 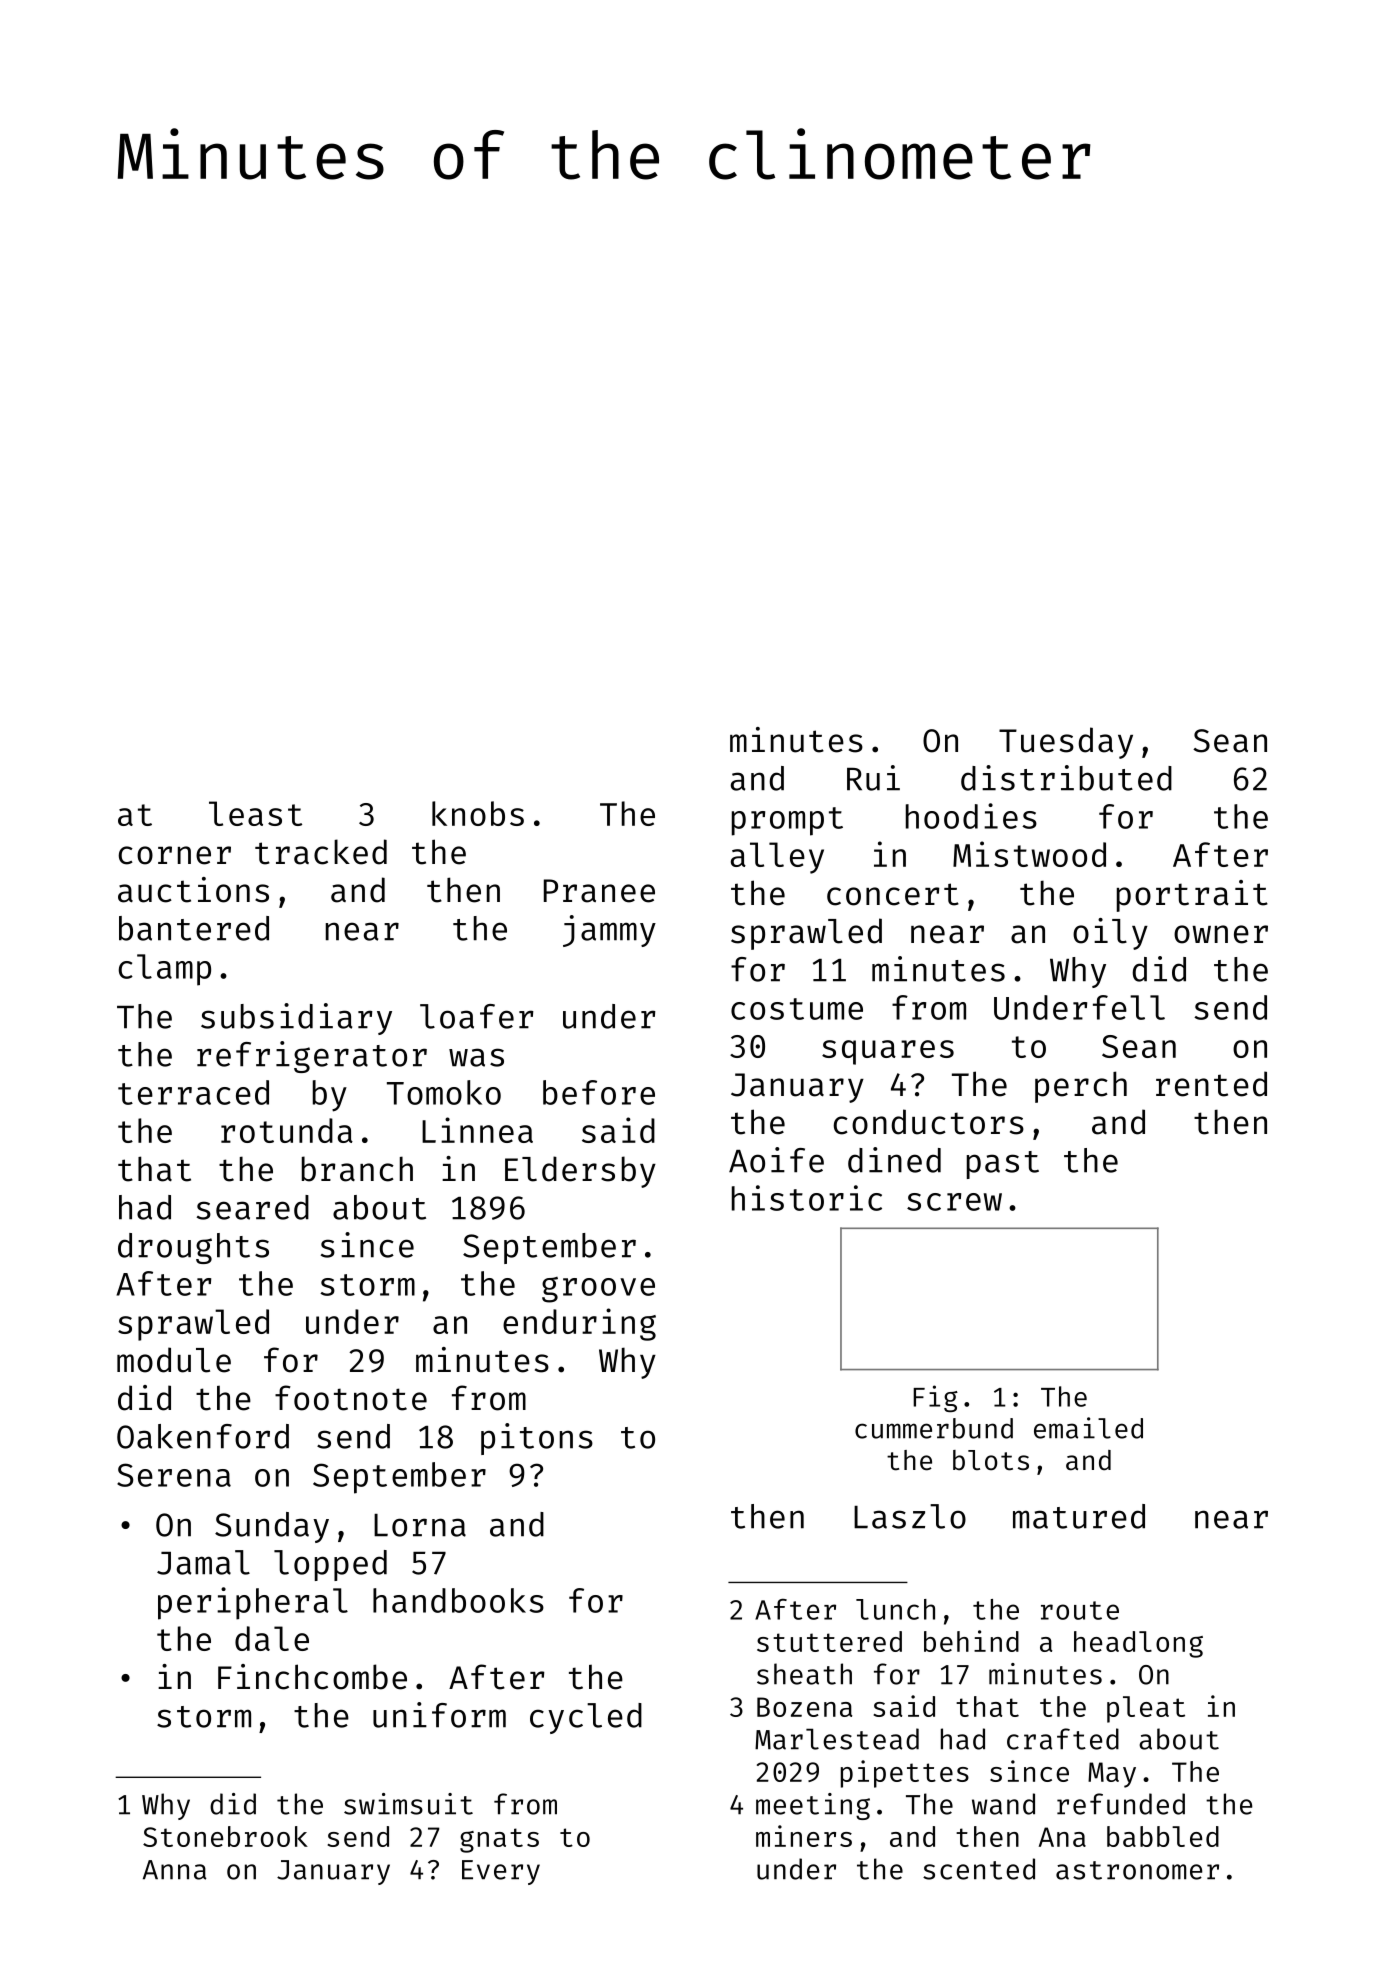 I want to click on Stonebrook, so click(x=225, y=1836).
